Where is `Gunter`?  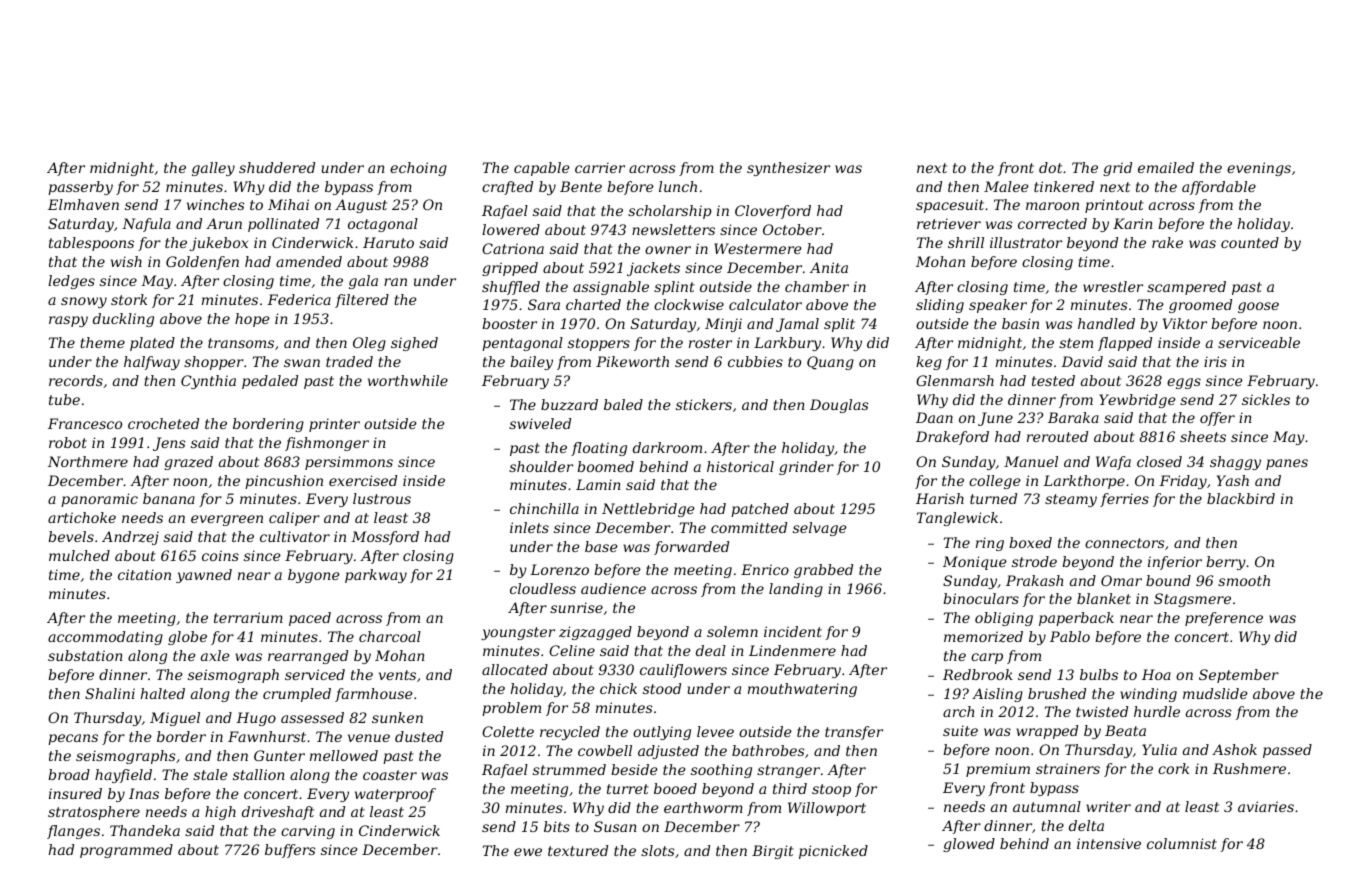
Gunter is located at coordinates (279, 755).
